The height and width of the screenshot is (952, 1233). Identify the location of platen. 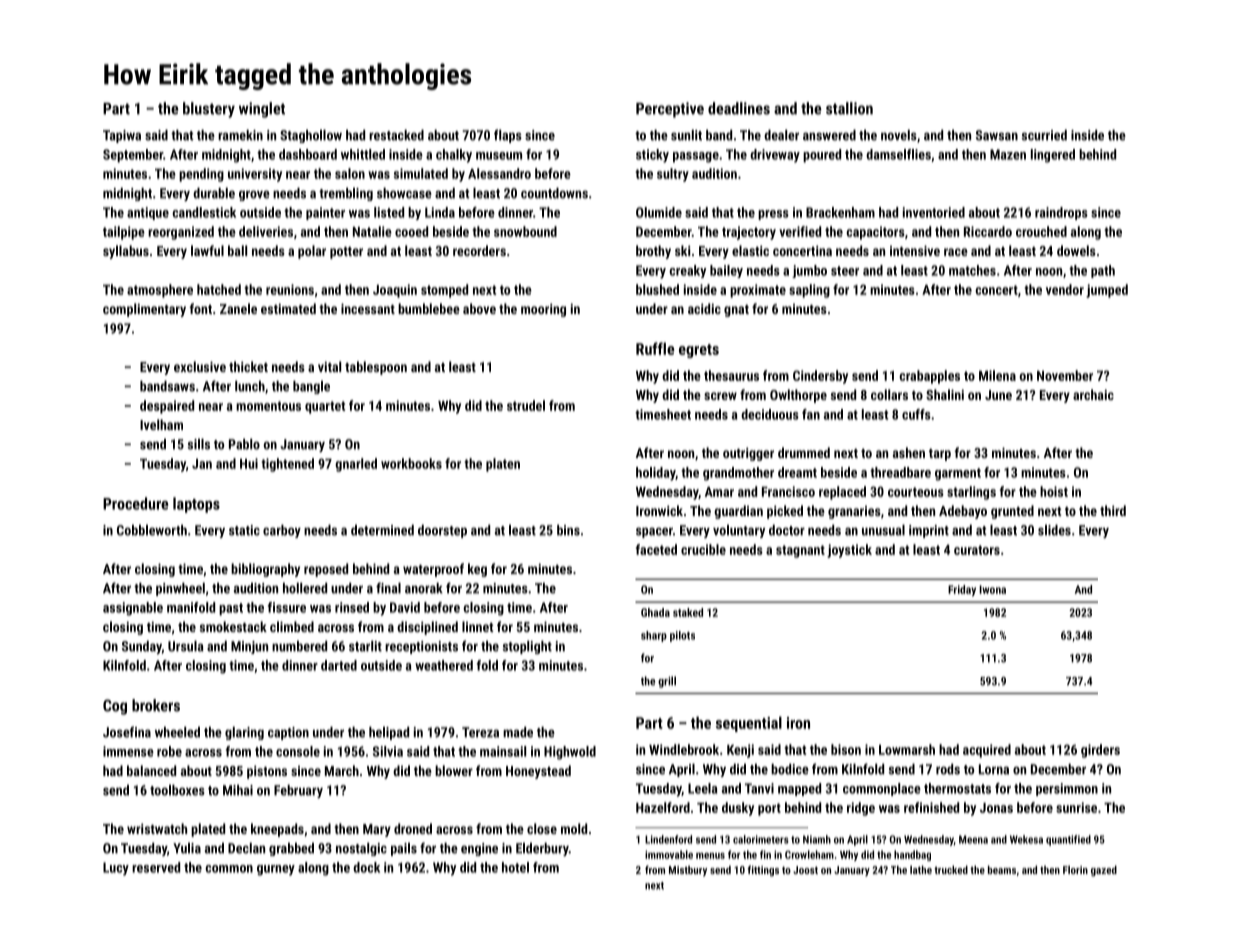
(503, 465).
